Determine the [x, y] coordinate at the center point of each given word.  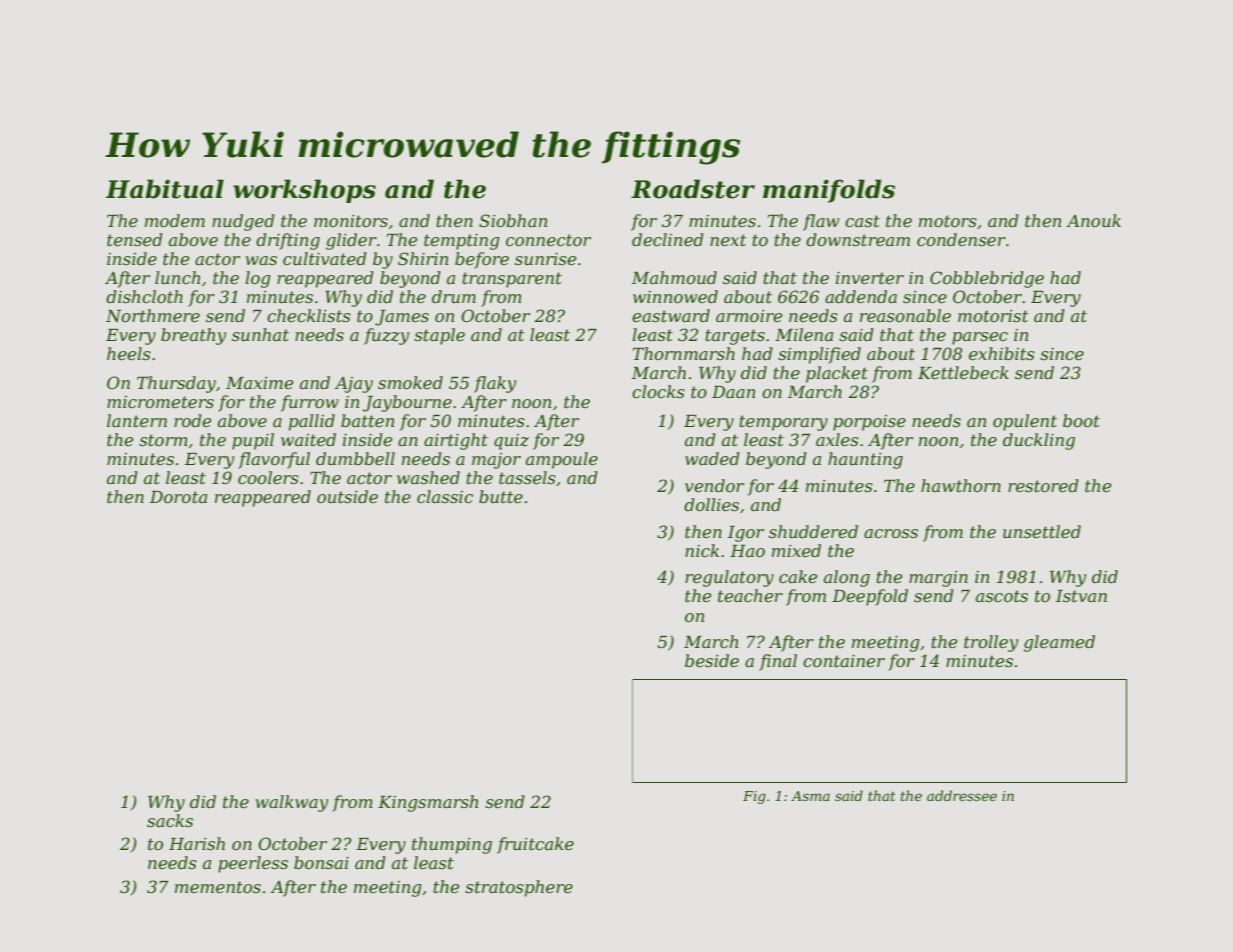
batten [368, 420]
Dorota [178, 497]
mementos [218, 887]
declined [668, 239]
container [844, 661]
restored [1043, 485]
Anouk [1093, 220]
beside [712, 660]
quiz [511, 442]
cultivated [325, 258]
